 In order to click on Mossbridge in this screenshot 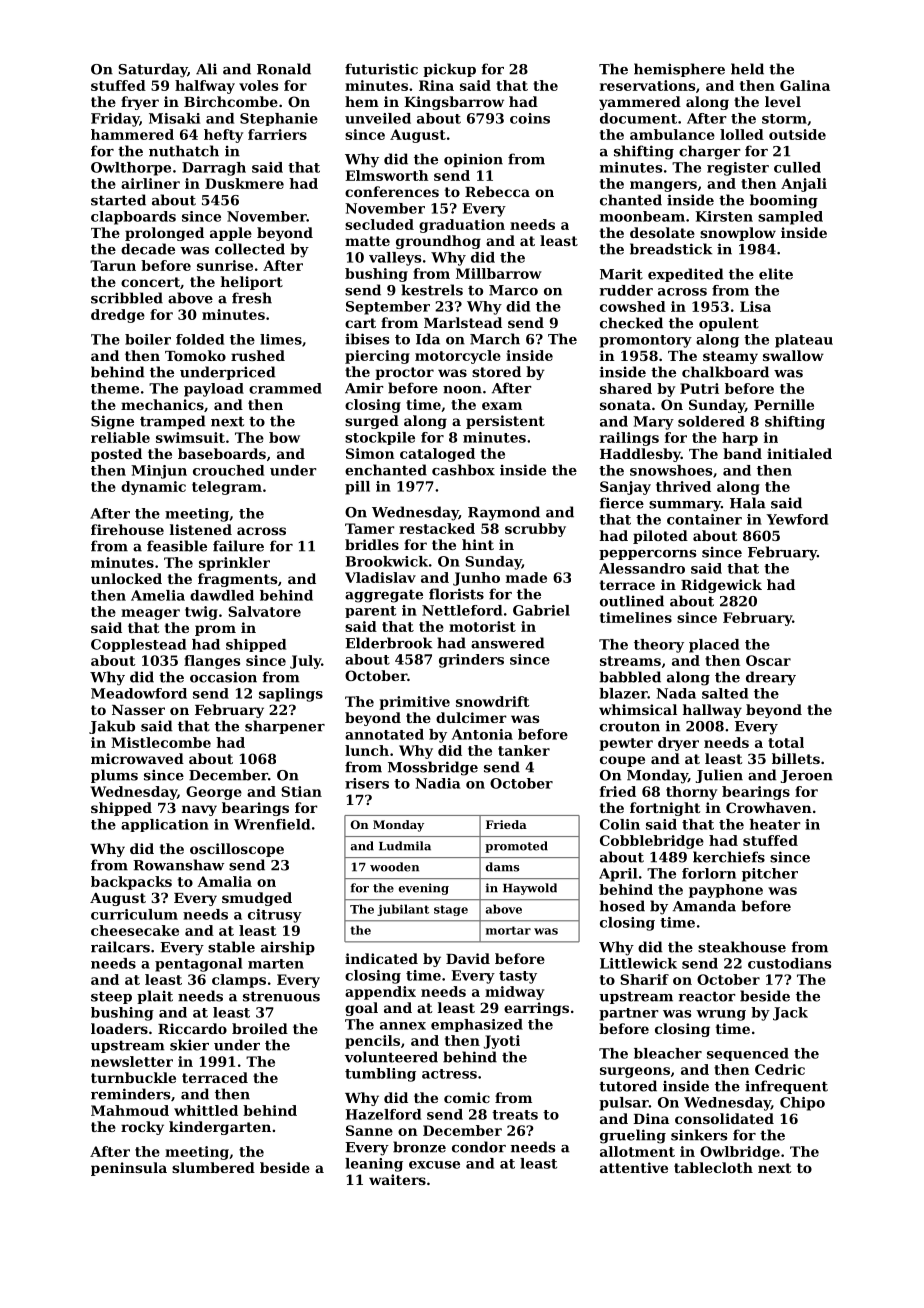, I will do `click(433, 768)`.
